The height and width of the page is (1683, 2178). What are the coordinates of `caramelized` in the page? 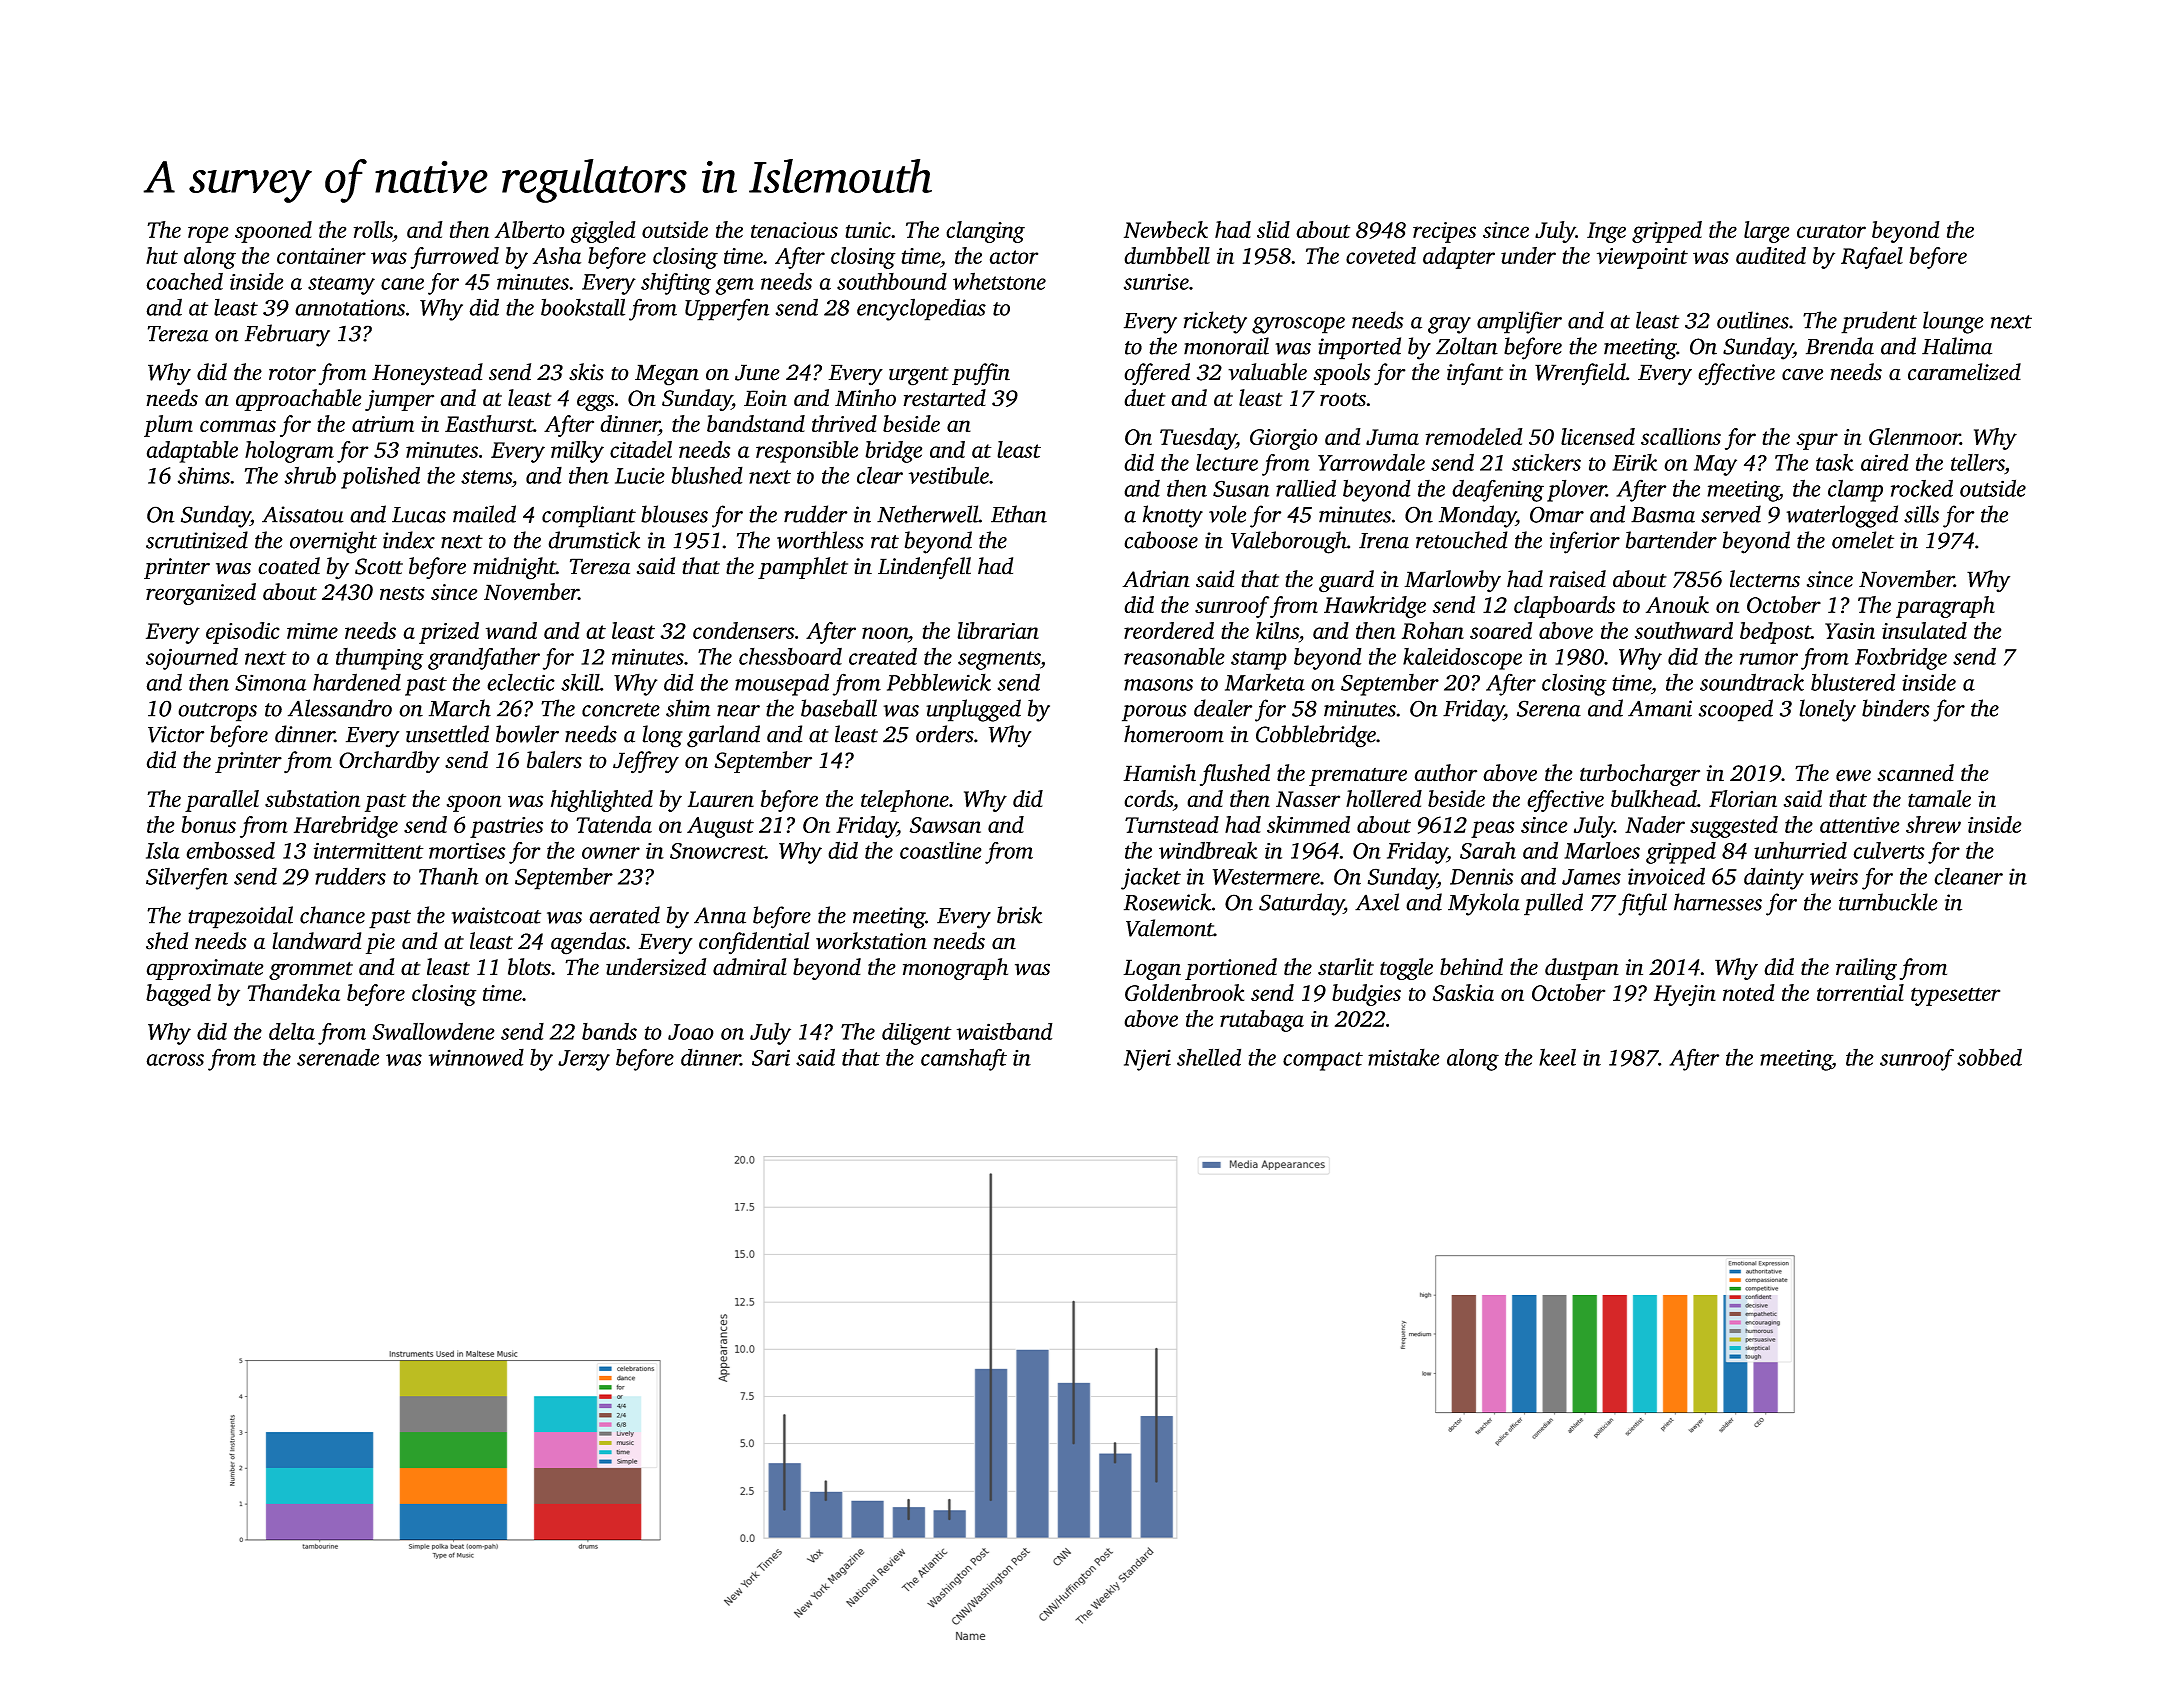 It's located at (1964, 372).
